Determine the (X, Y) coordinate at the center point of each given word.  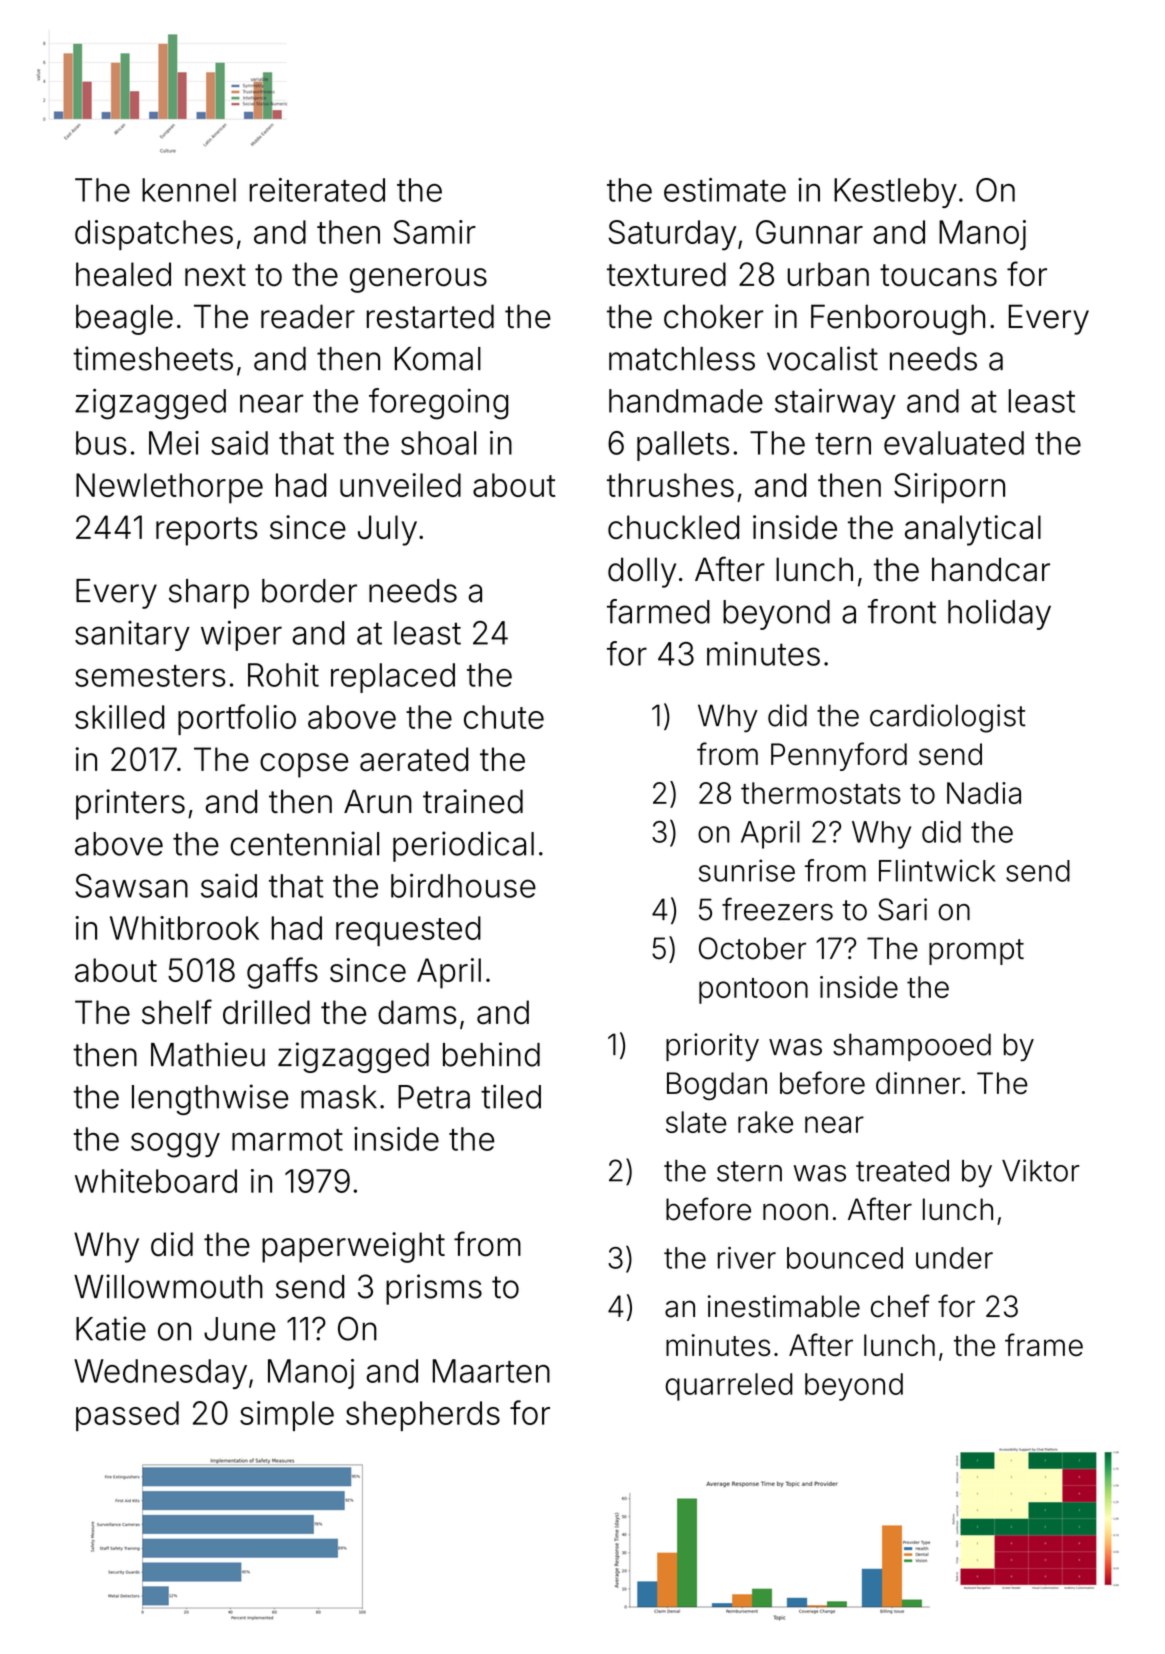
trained (473, 801)
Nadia (984, 793)
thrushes (670, 485)
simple (287, 1416)
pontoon (753, 991)
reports (206, 531)
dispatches (154, 235)
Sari (902, 909)
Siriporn (949, 488)
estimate (725, 190)
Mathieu (208, 1054)
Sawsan (131, 886)
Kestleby (895, 193)
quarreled (729, 1387)
